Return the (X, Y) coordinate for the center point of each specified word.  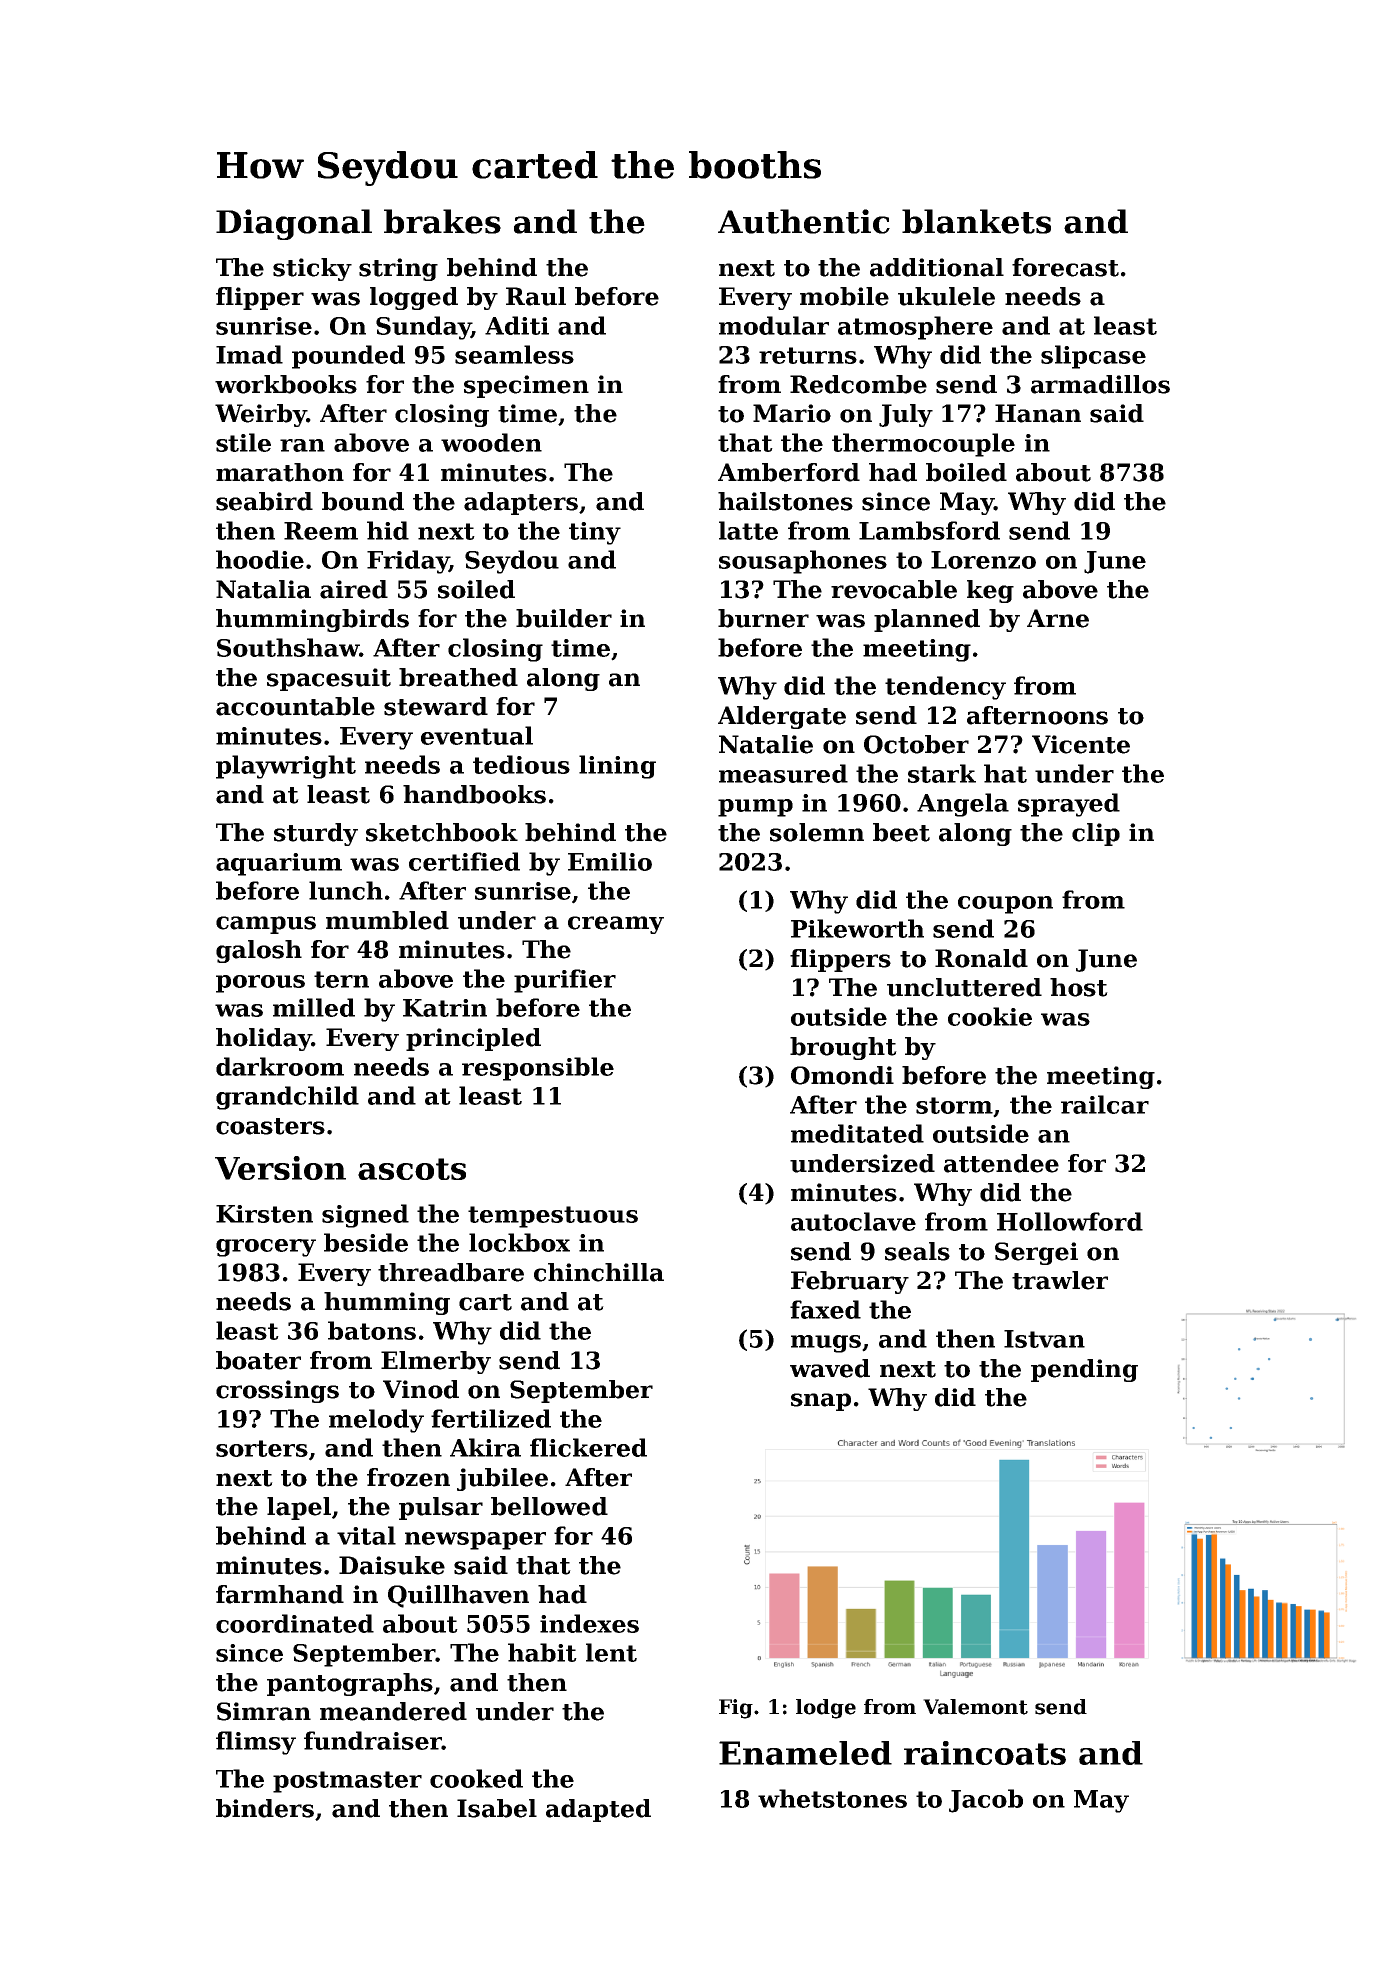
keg (990, 591)
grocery (266, 1248)
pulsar (441, 1508)
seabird (264, 501)
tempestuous (553, 1217)
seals (917, 1251)
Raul (536, 296)
